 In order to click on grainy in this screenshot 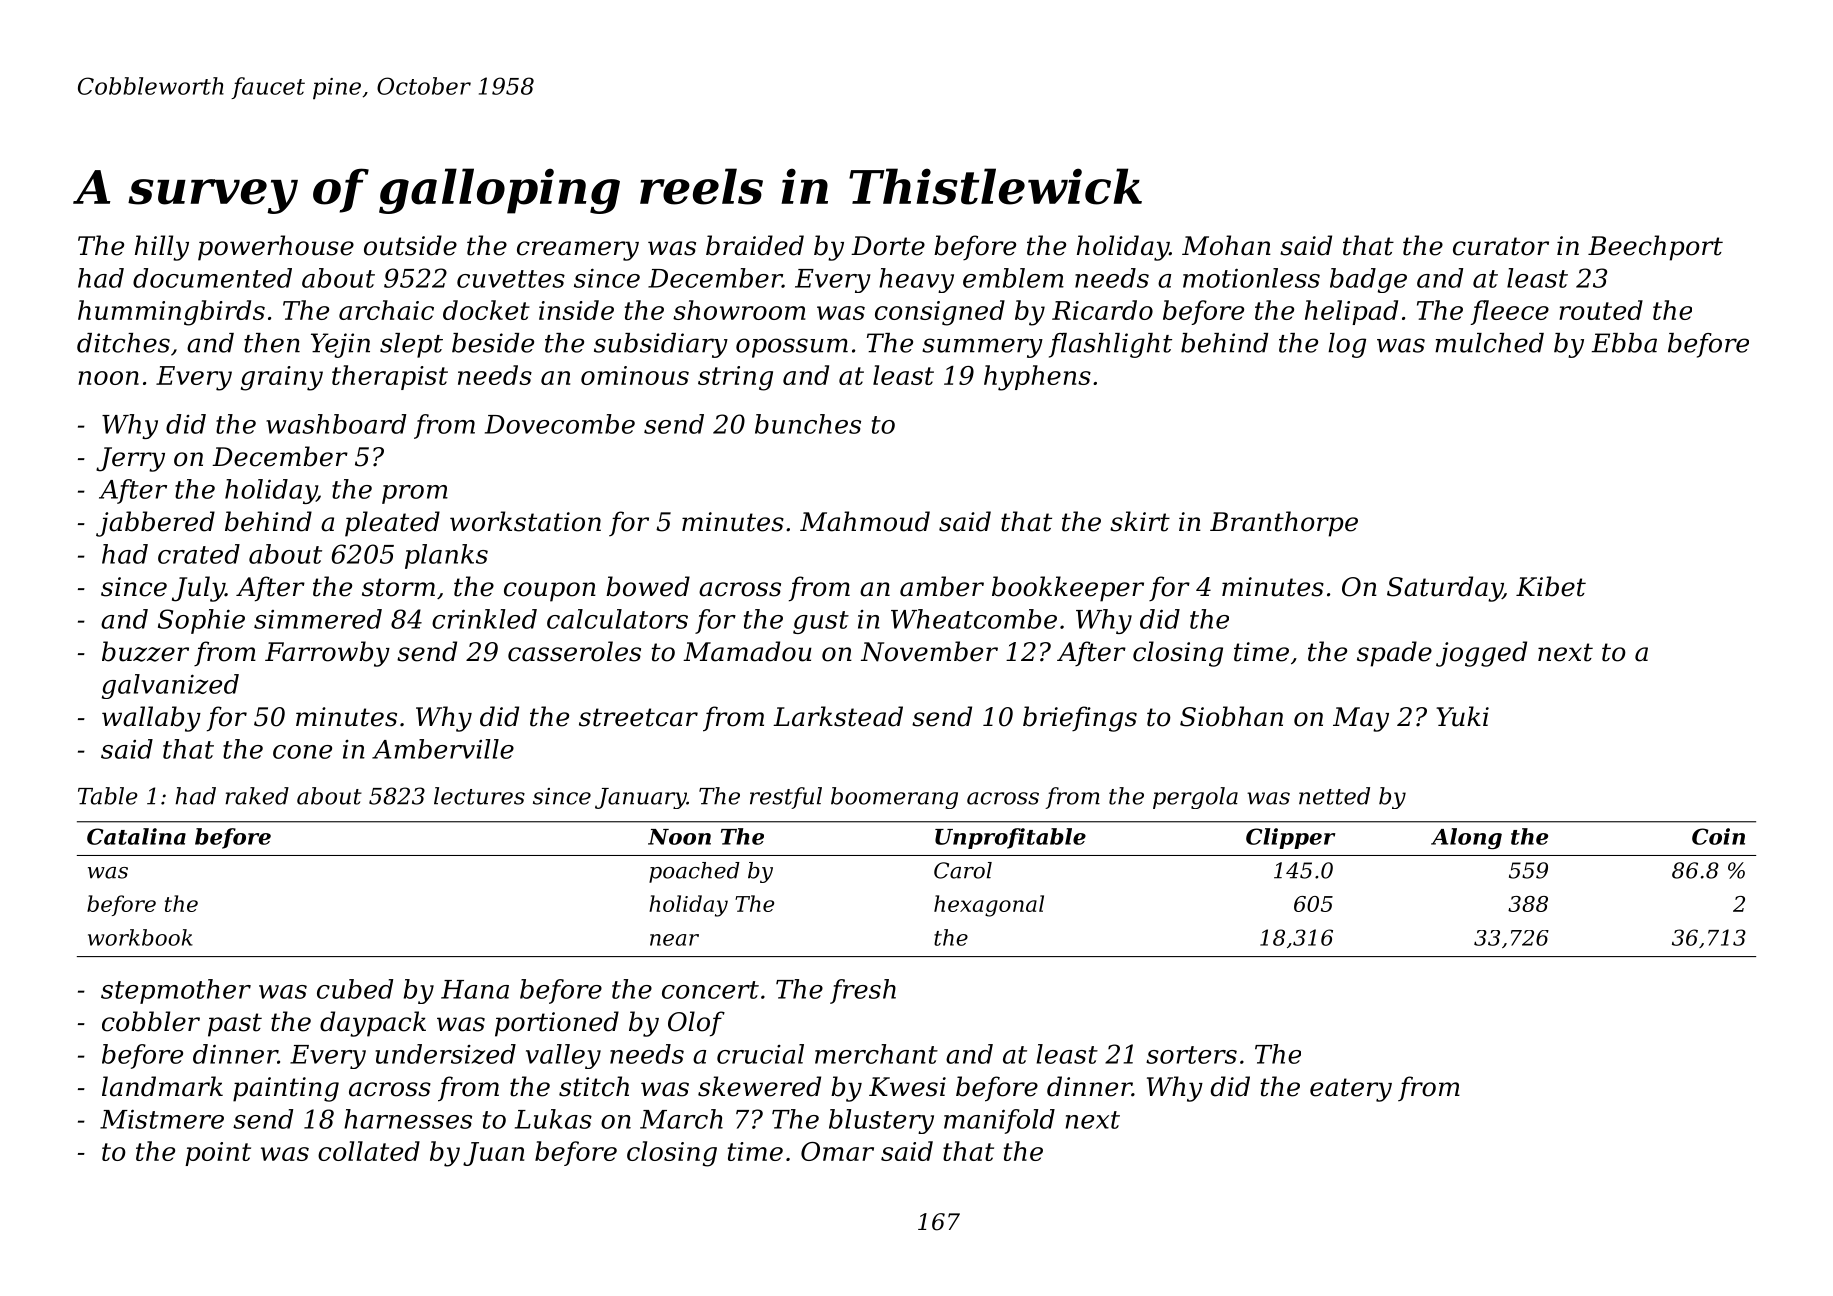, I will do `click(282, 378)`.
